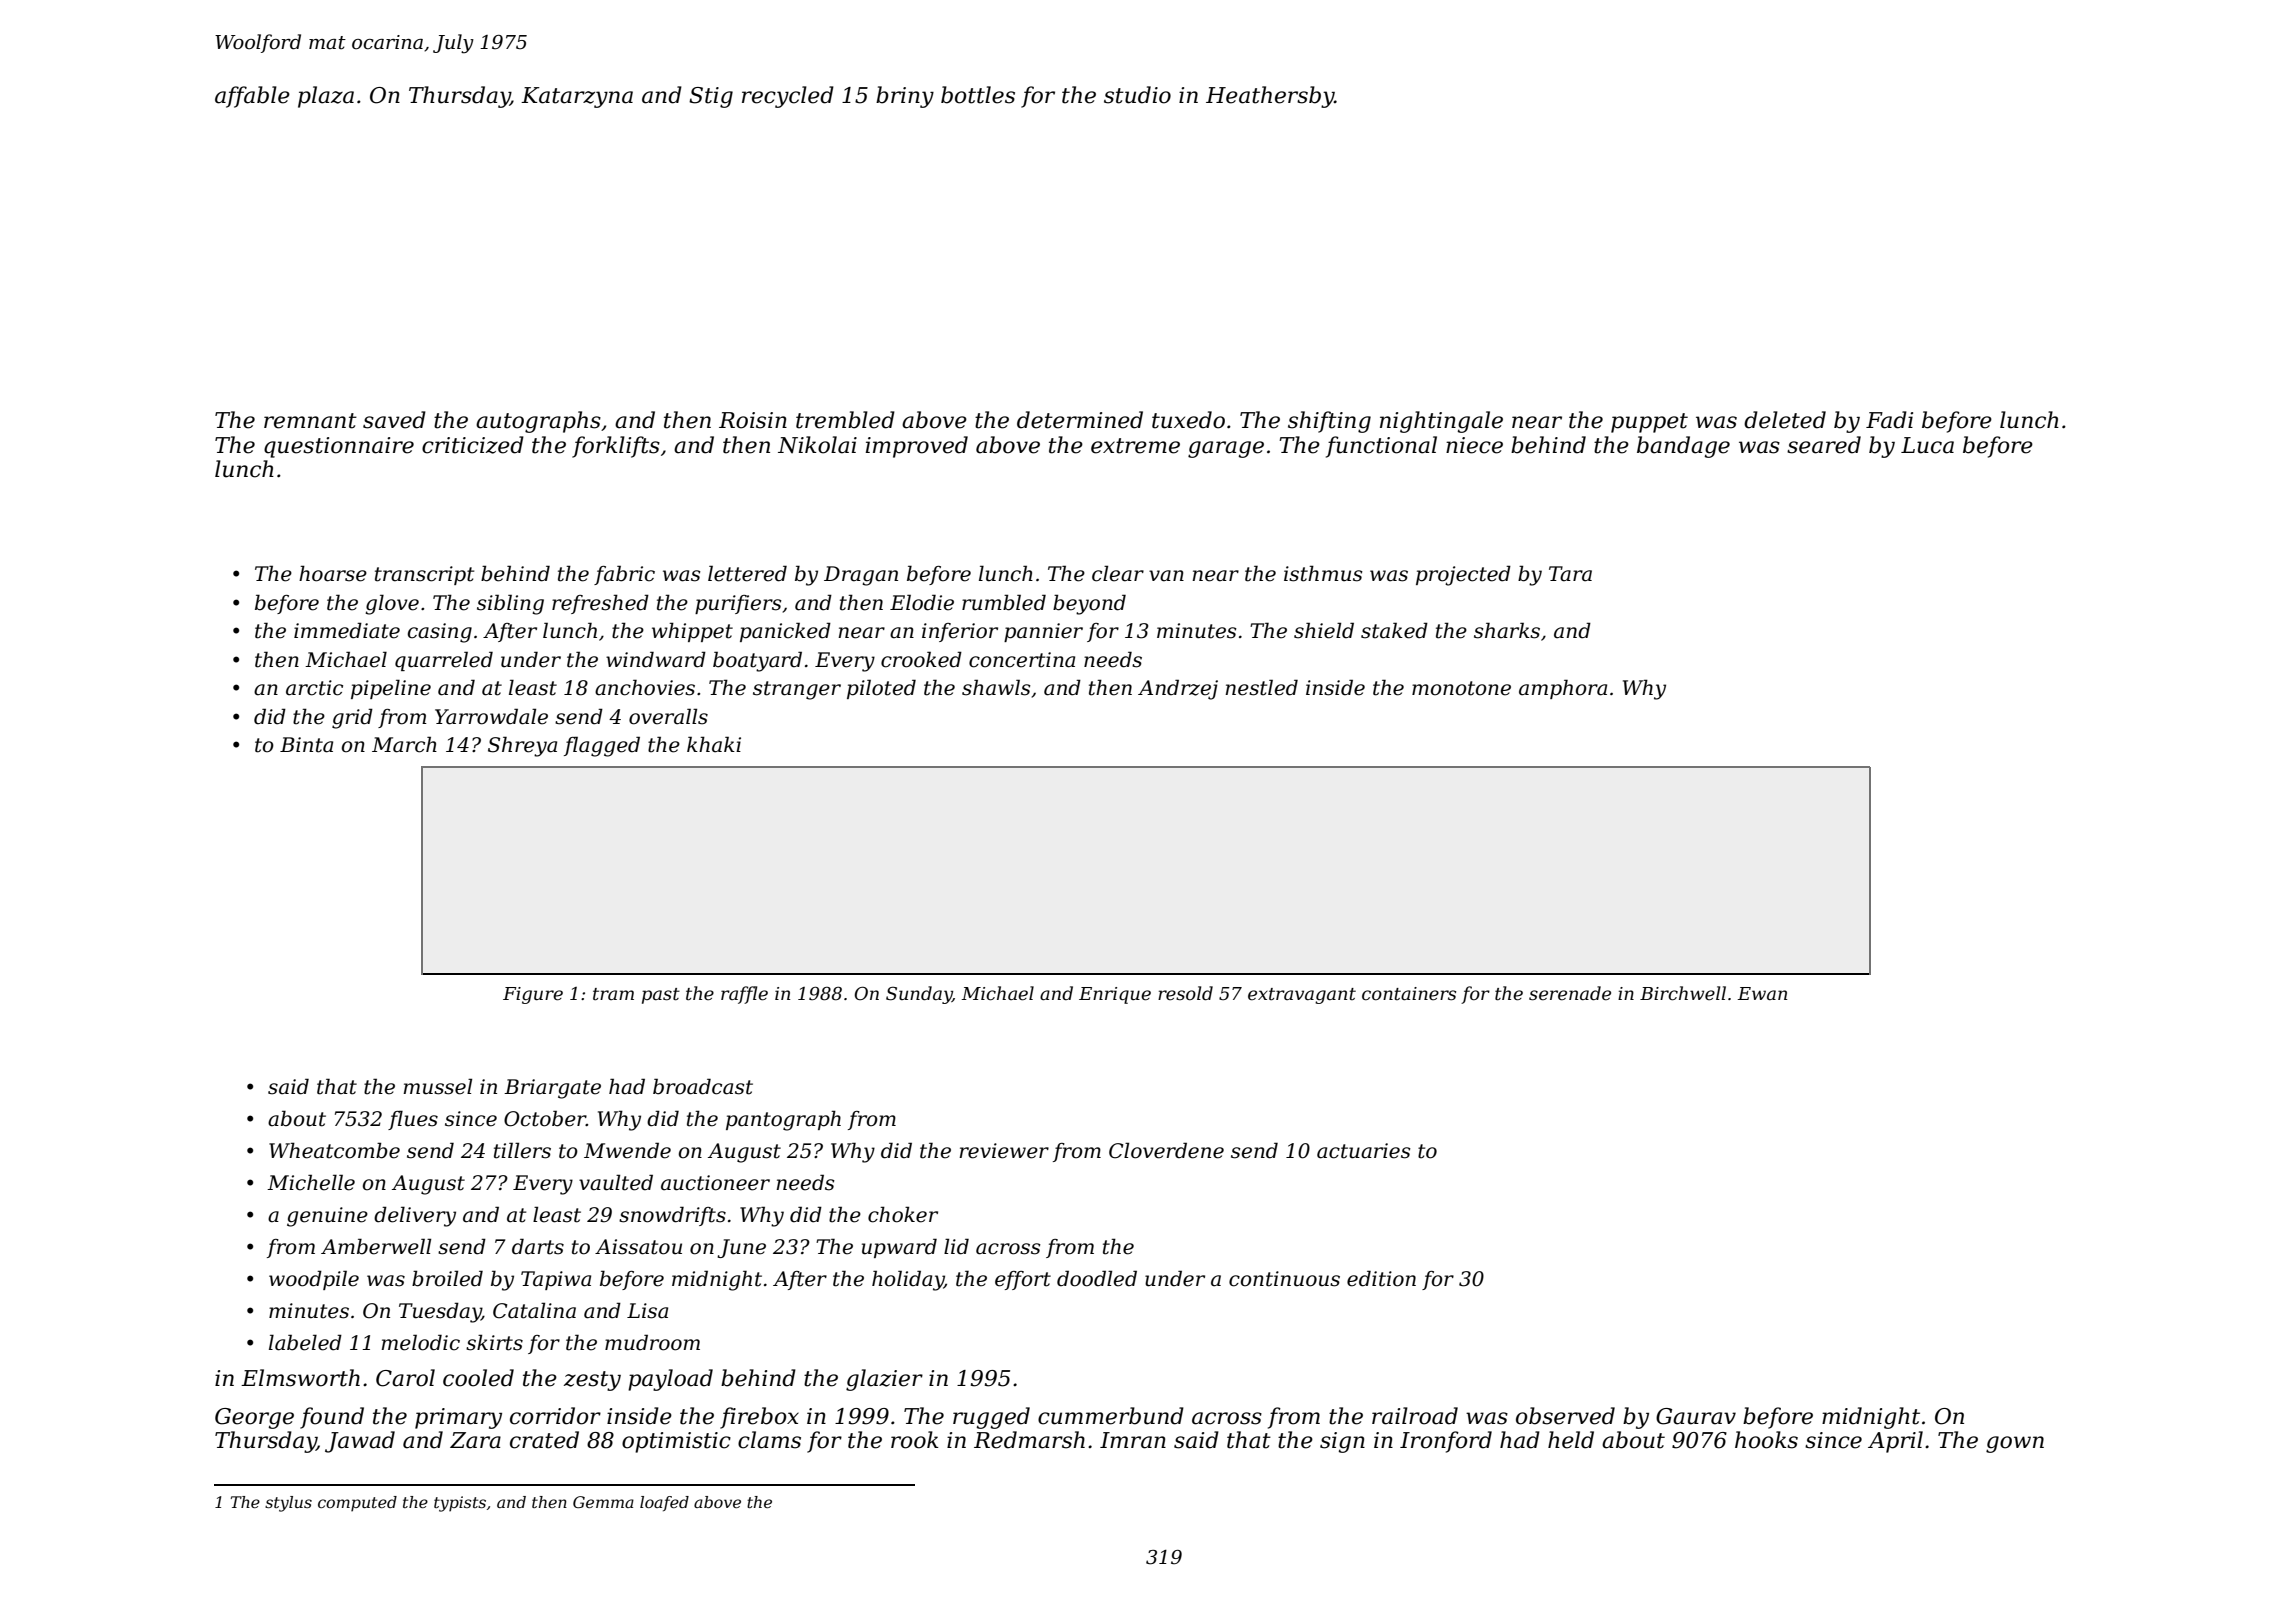 The width and height of the image is (2292, 1620). I want to click on Enrique, so click(1115, 995).
